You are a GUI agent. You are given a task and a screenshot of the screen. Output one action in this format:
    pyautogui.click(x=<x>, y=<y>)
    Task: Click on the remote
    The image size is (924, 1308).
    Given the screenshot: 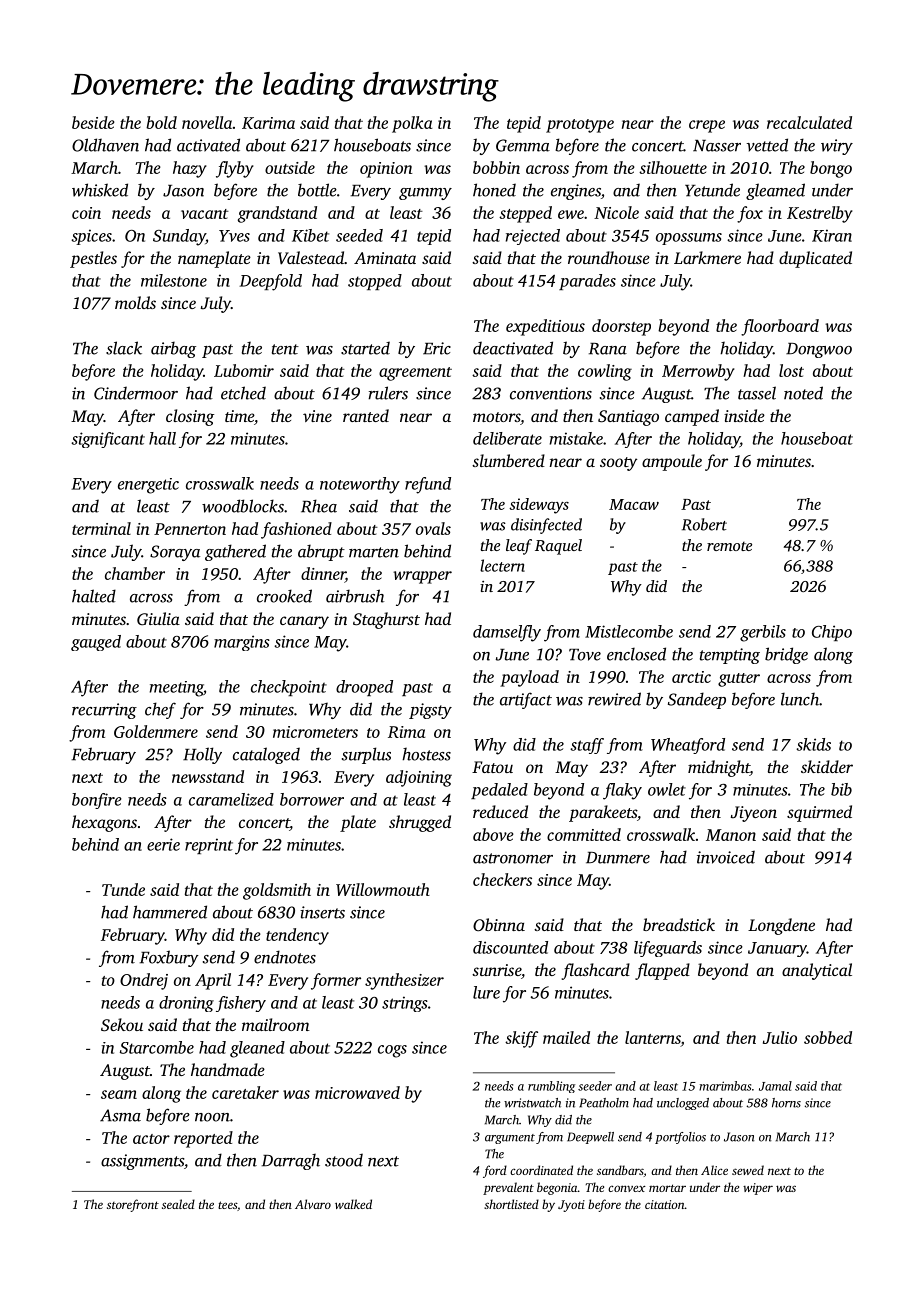 What is the action you would take?
    pyautogui.click(x=729, y=546)
